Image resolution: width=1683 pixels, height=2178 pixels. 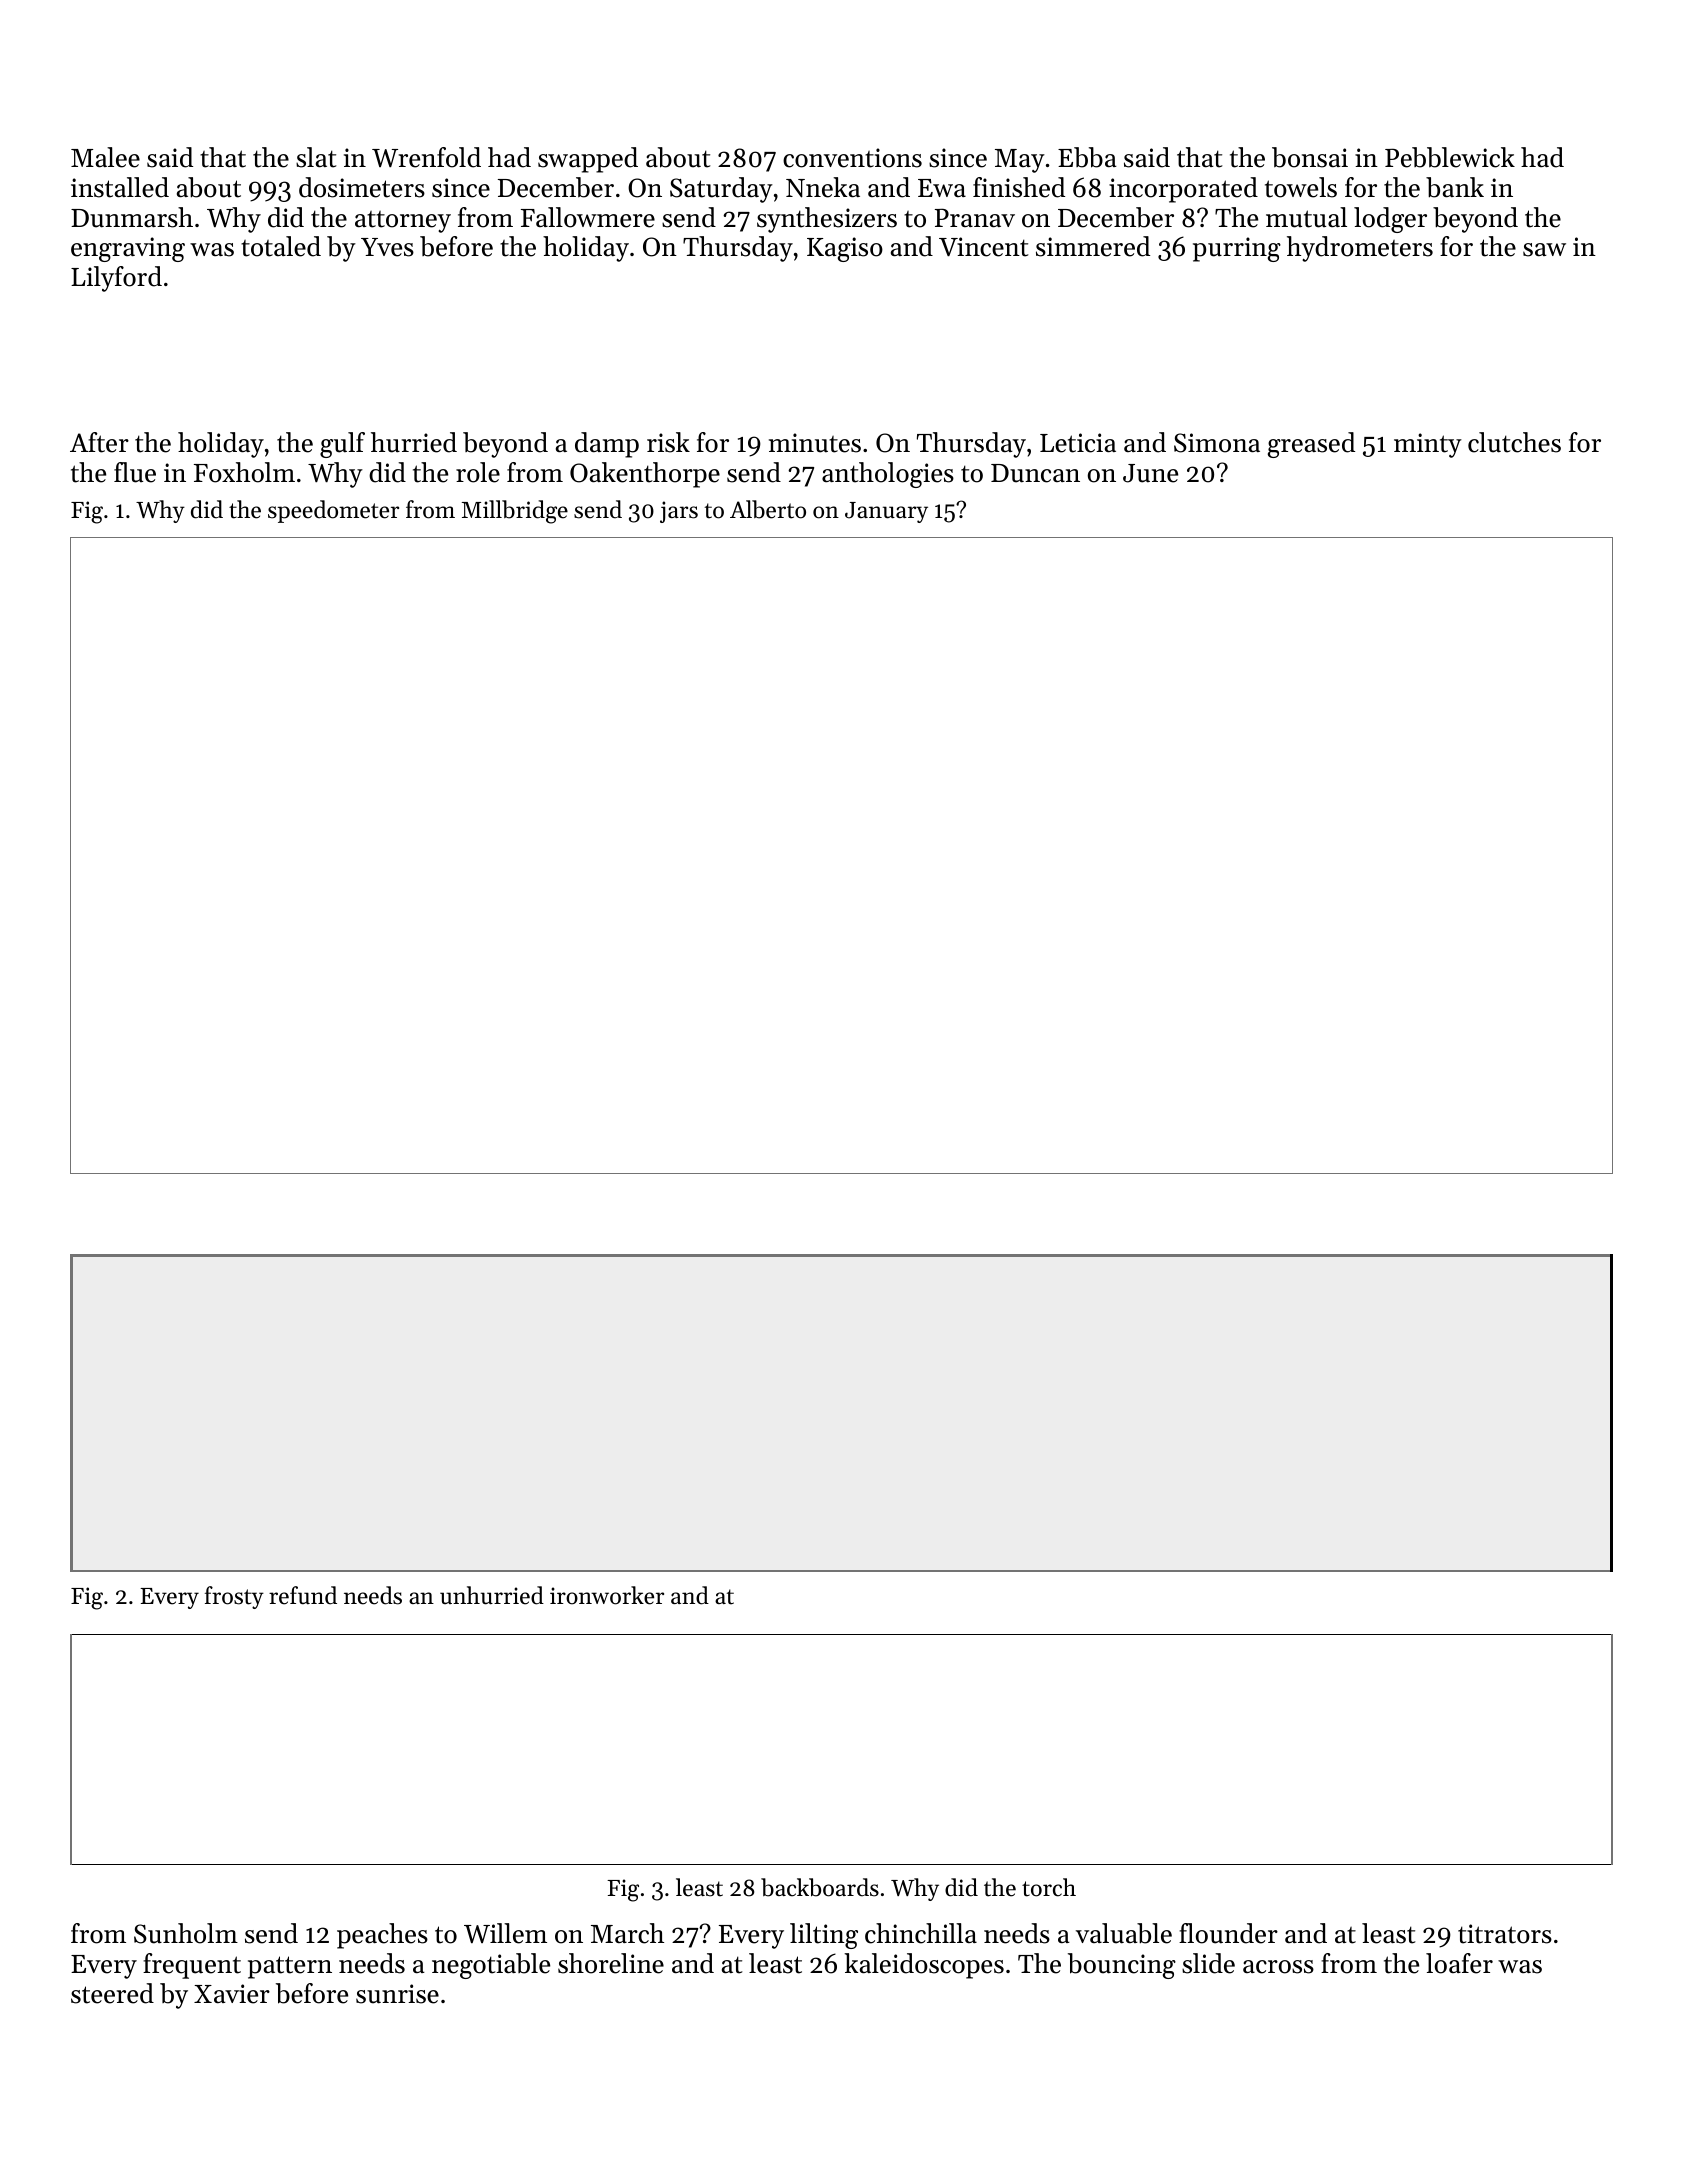 What do you see at coordinates (607, 1595) in the screenshot?
I see `ironworker` at bounding box center [607, 1595].
